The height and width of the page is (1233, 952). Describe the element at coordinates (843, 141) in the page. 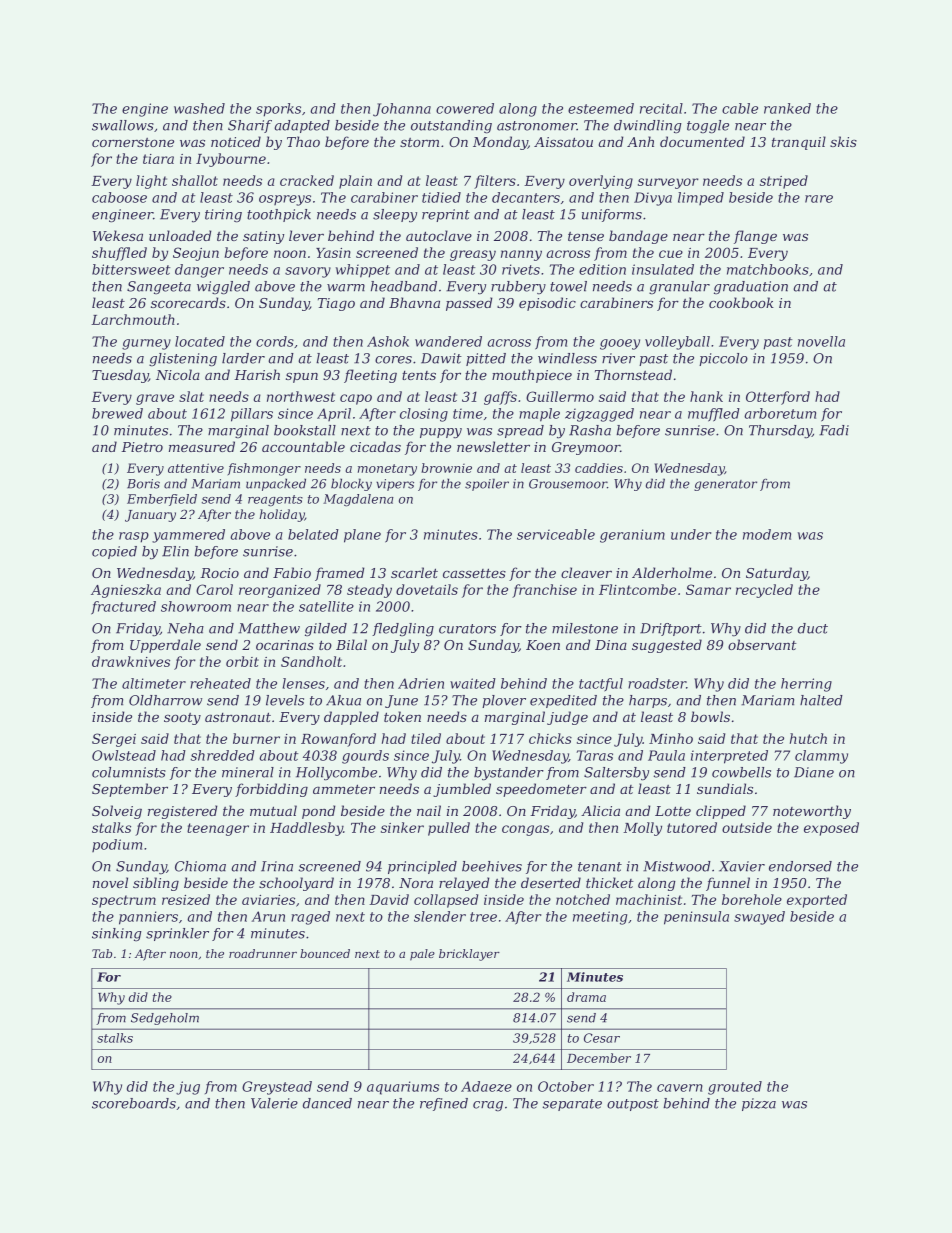

I see `skis` at that location.
